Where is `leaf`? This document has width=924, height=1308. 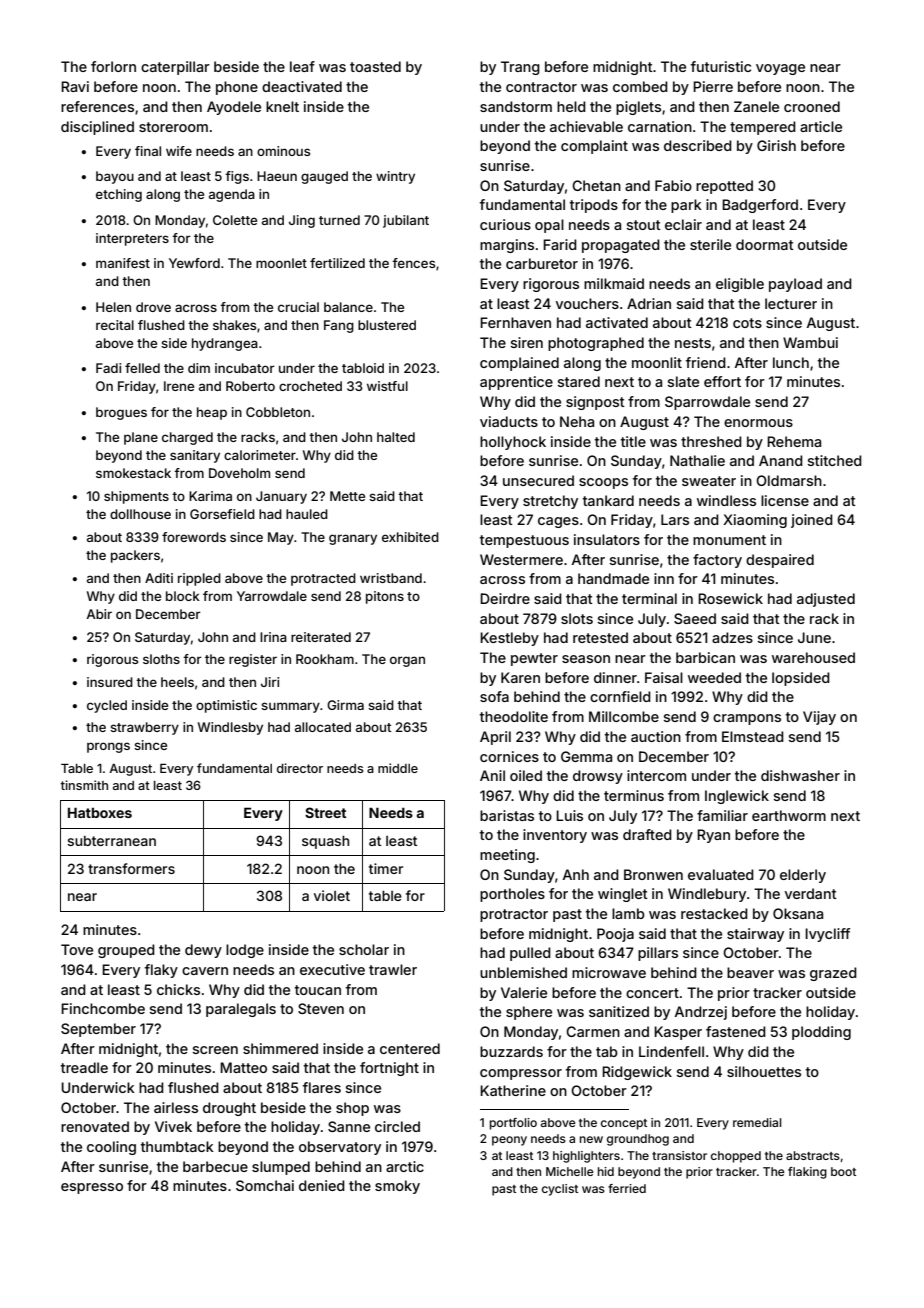 leaf is located at coordinates (302, 66).
